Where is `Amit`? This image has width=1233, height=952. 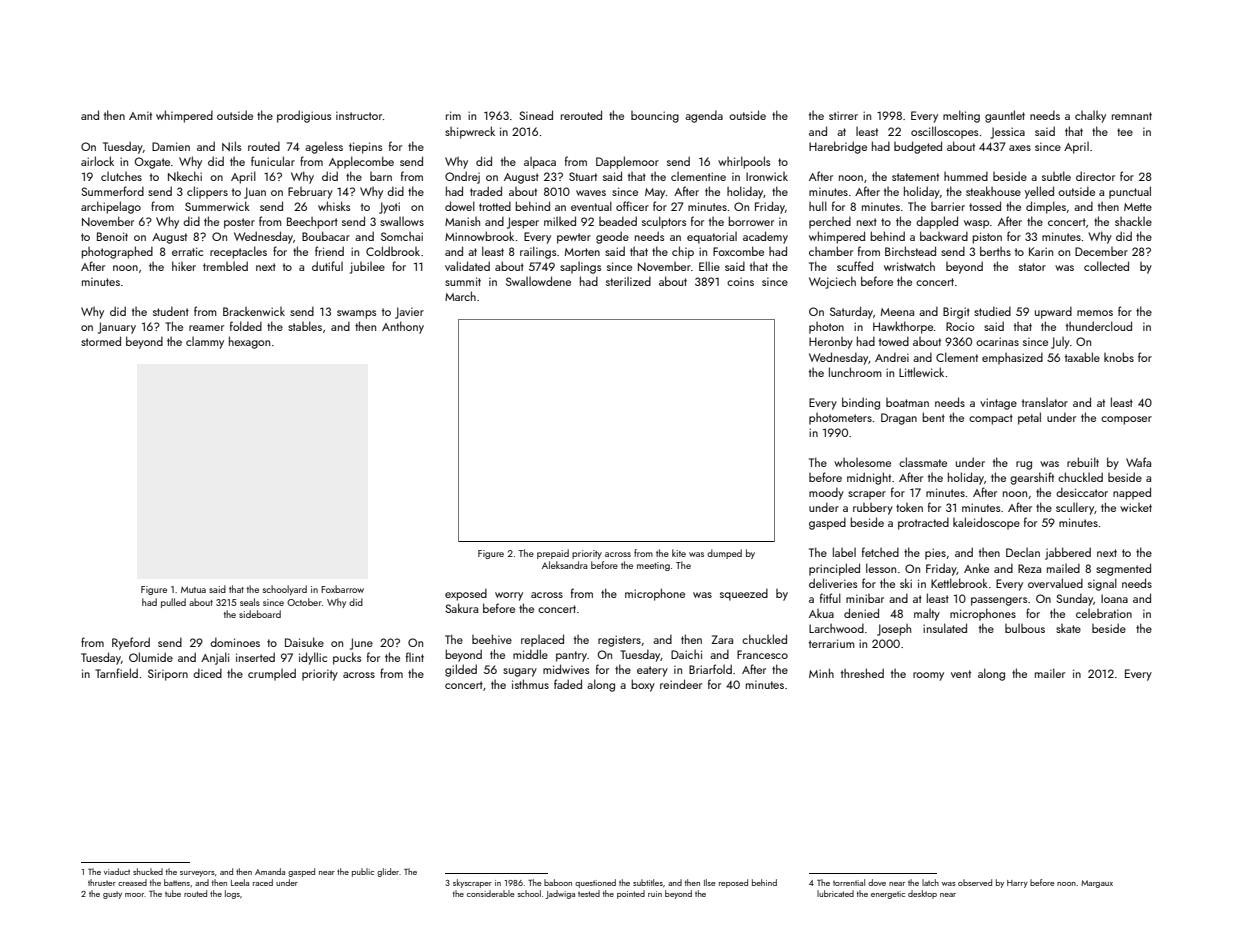 Amit is located at coordinates (140, 115).
